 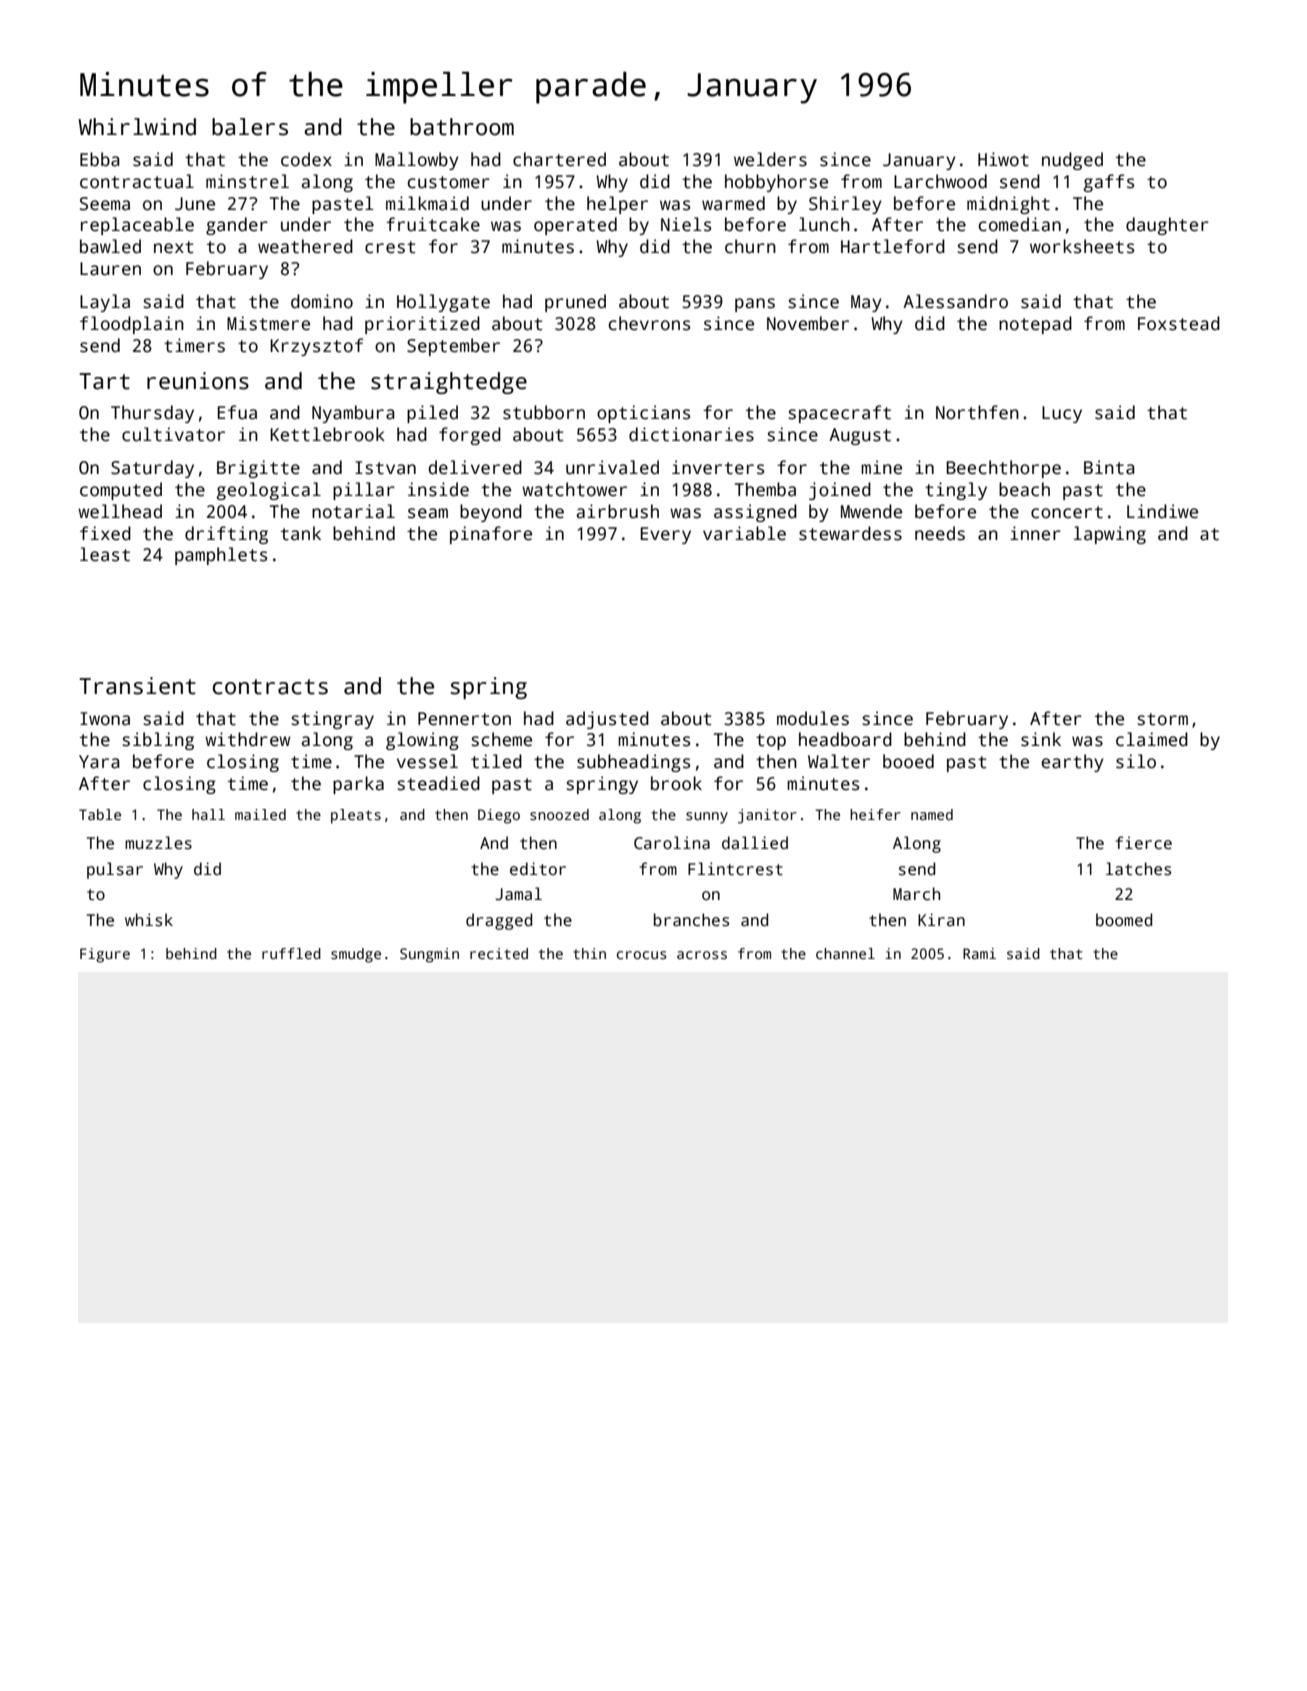 I want to click on inner, so click(x=1035, y=533).
